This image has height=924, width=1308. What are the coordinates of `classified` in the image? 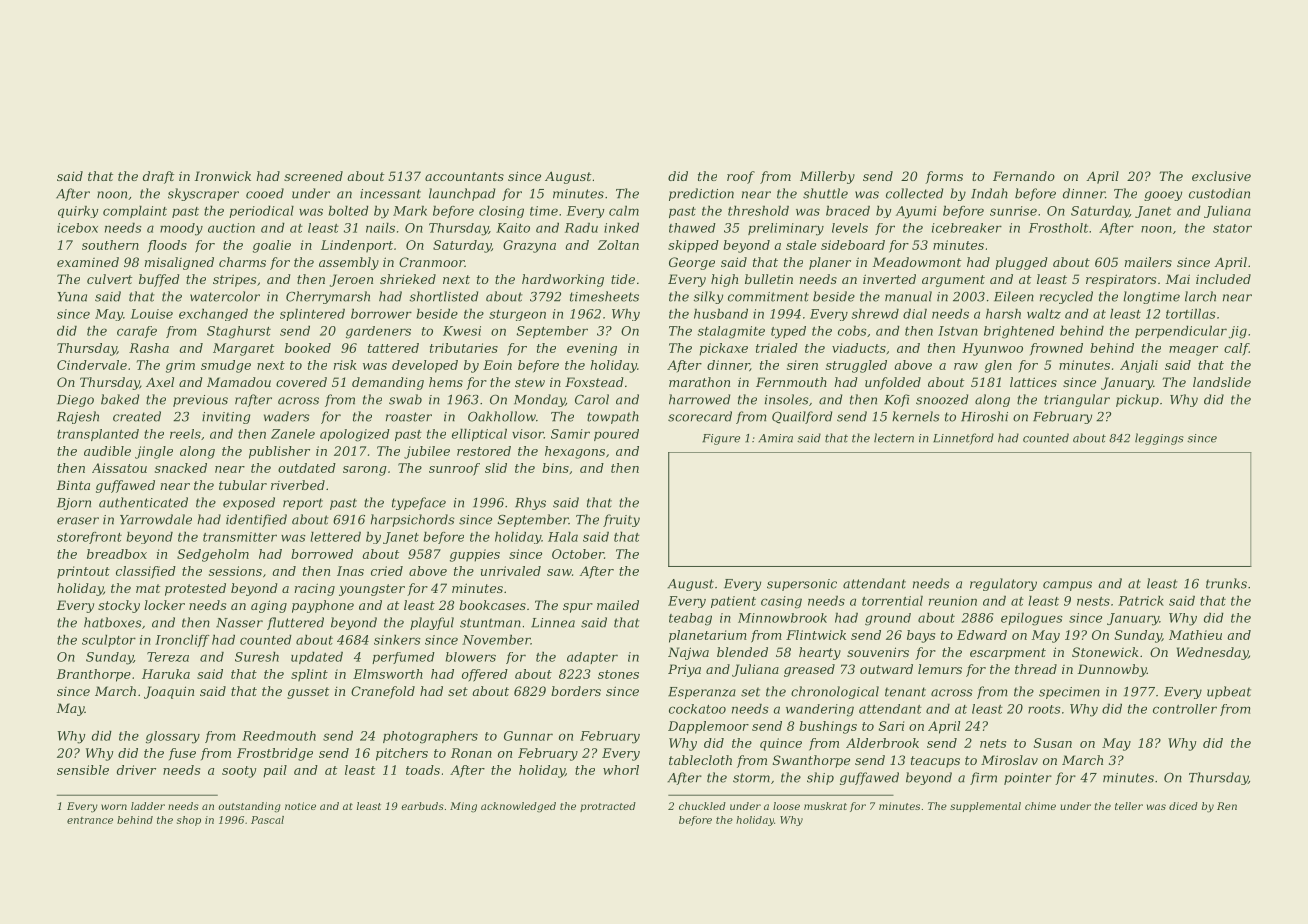 It's located at (146, 572).
